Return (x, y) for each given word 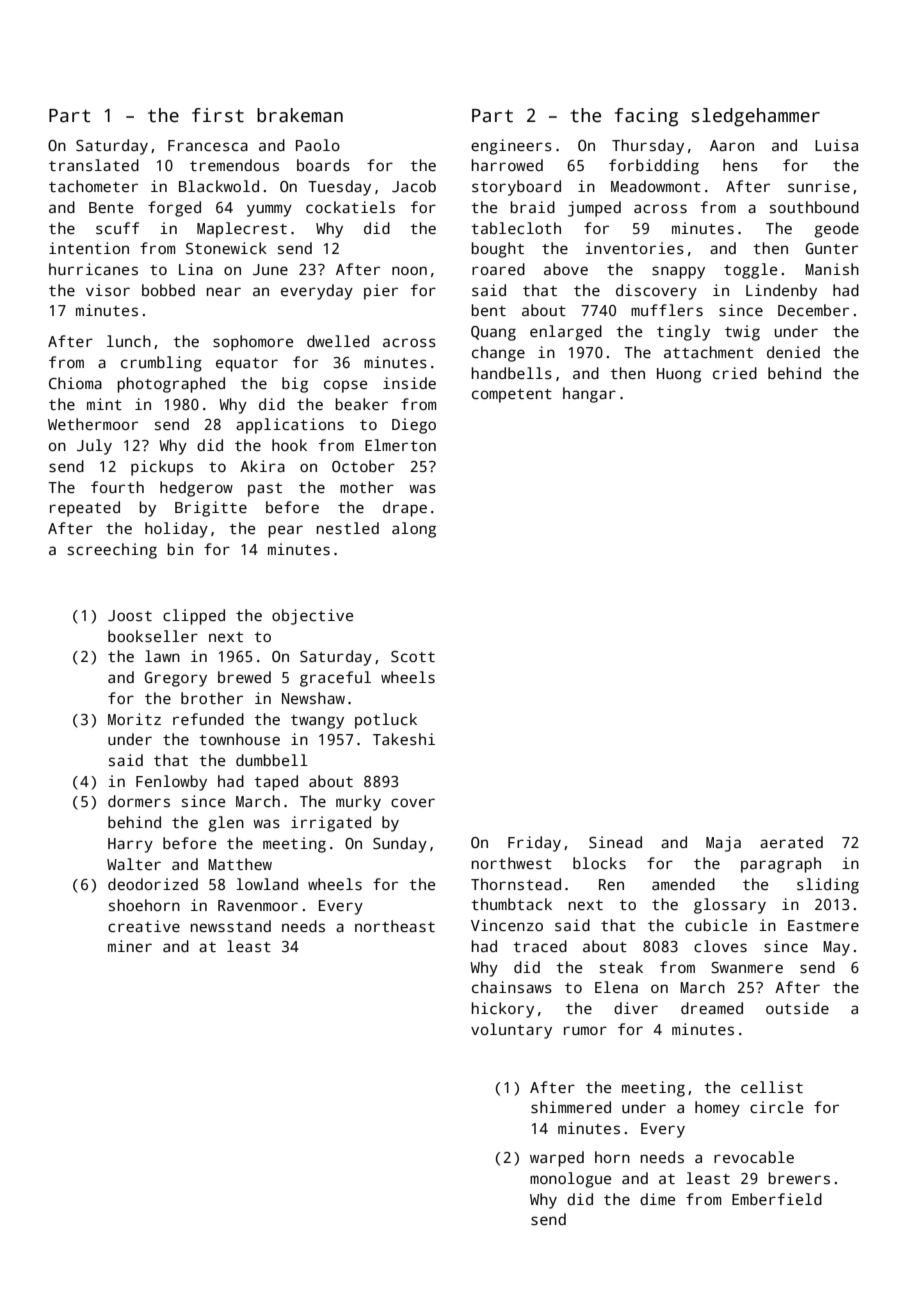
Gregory (176, 679)
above (566, 269)
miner (130, 946)
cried (735, 373)
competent (512, 396)
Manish (832, 269)
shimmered (571, 1107)
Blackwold (219, 186)
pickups (162, 468)
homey (717, 1109)
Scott (413, 656)
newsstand (231, 926)
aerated (791, 842)
